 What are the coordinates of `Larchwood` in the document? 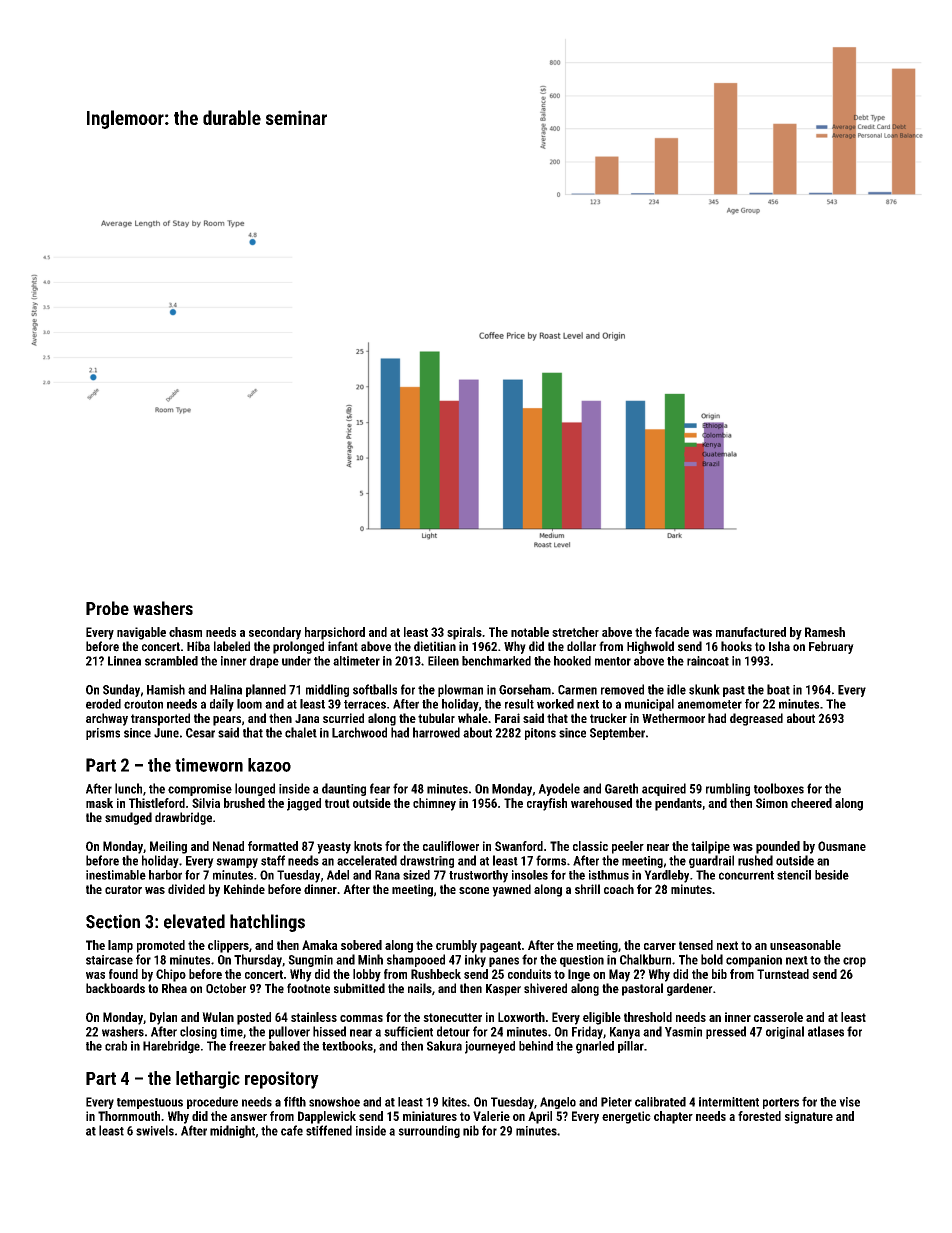 It's located at (359, 732).
